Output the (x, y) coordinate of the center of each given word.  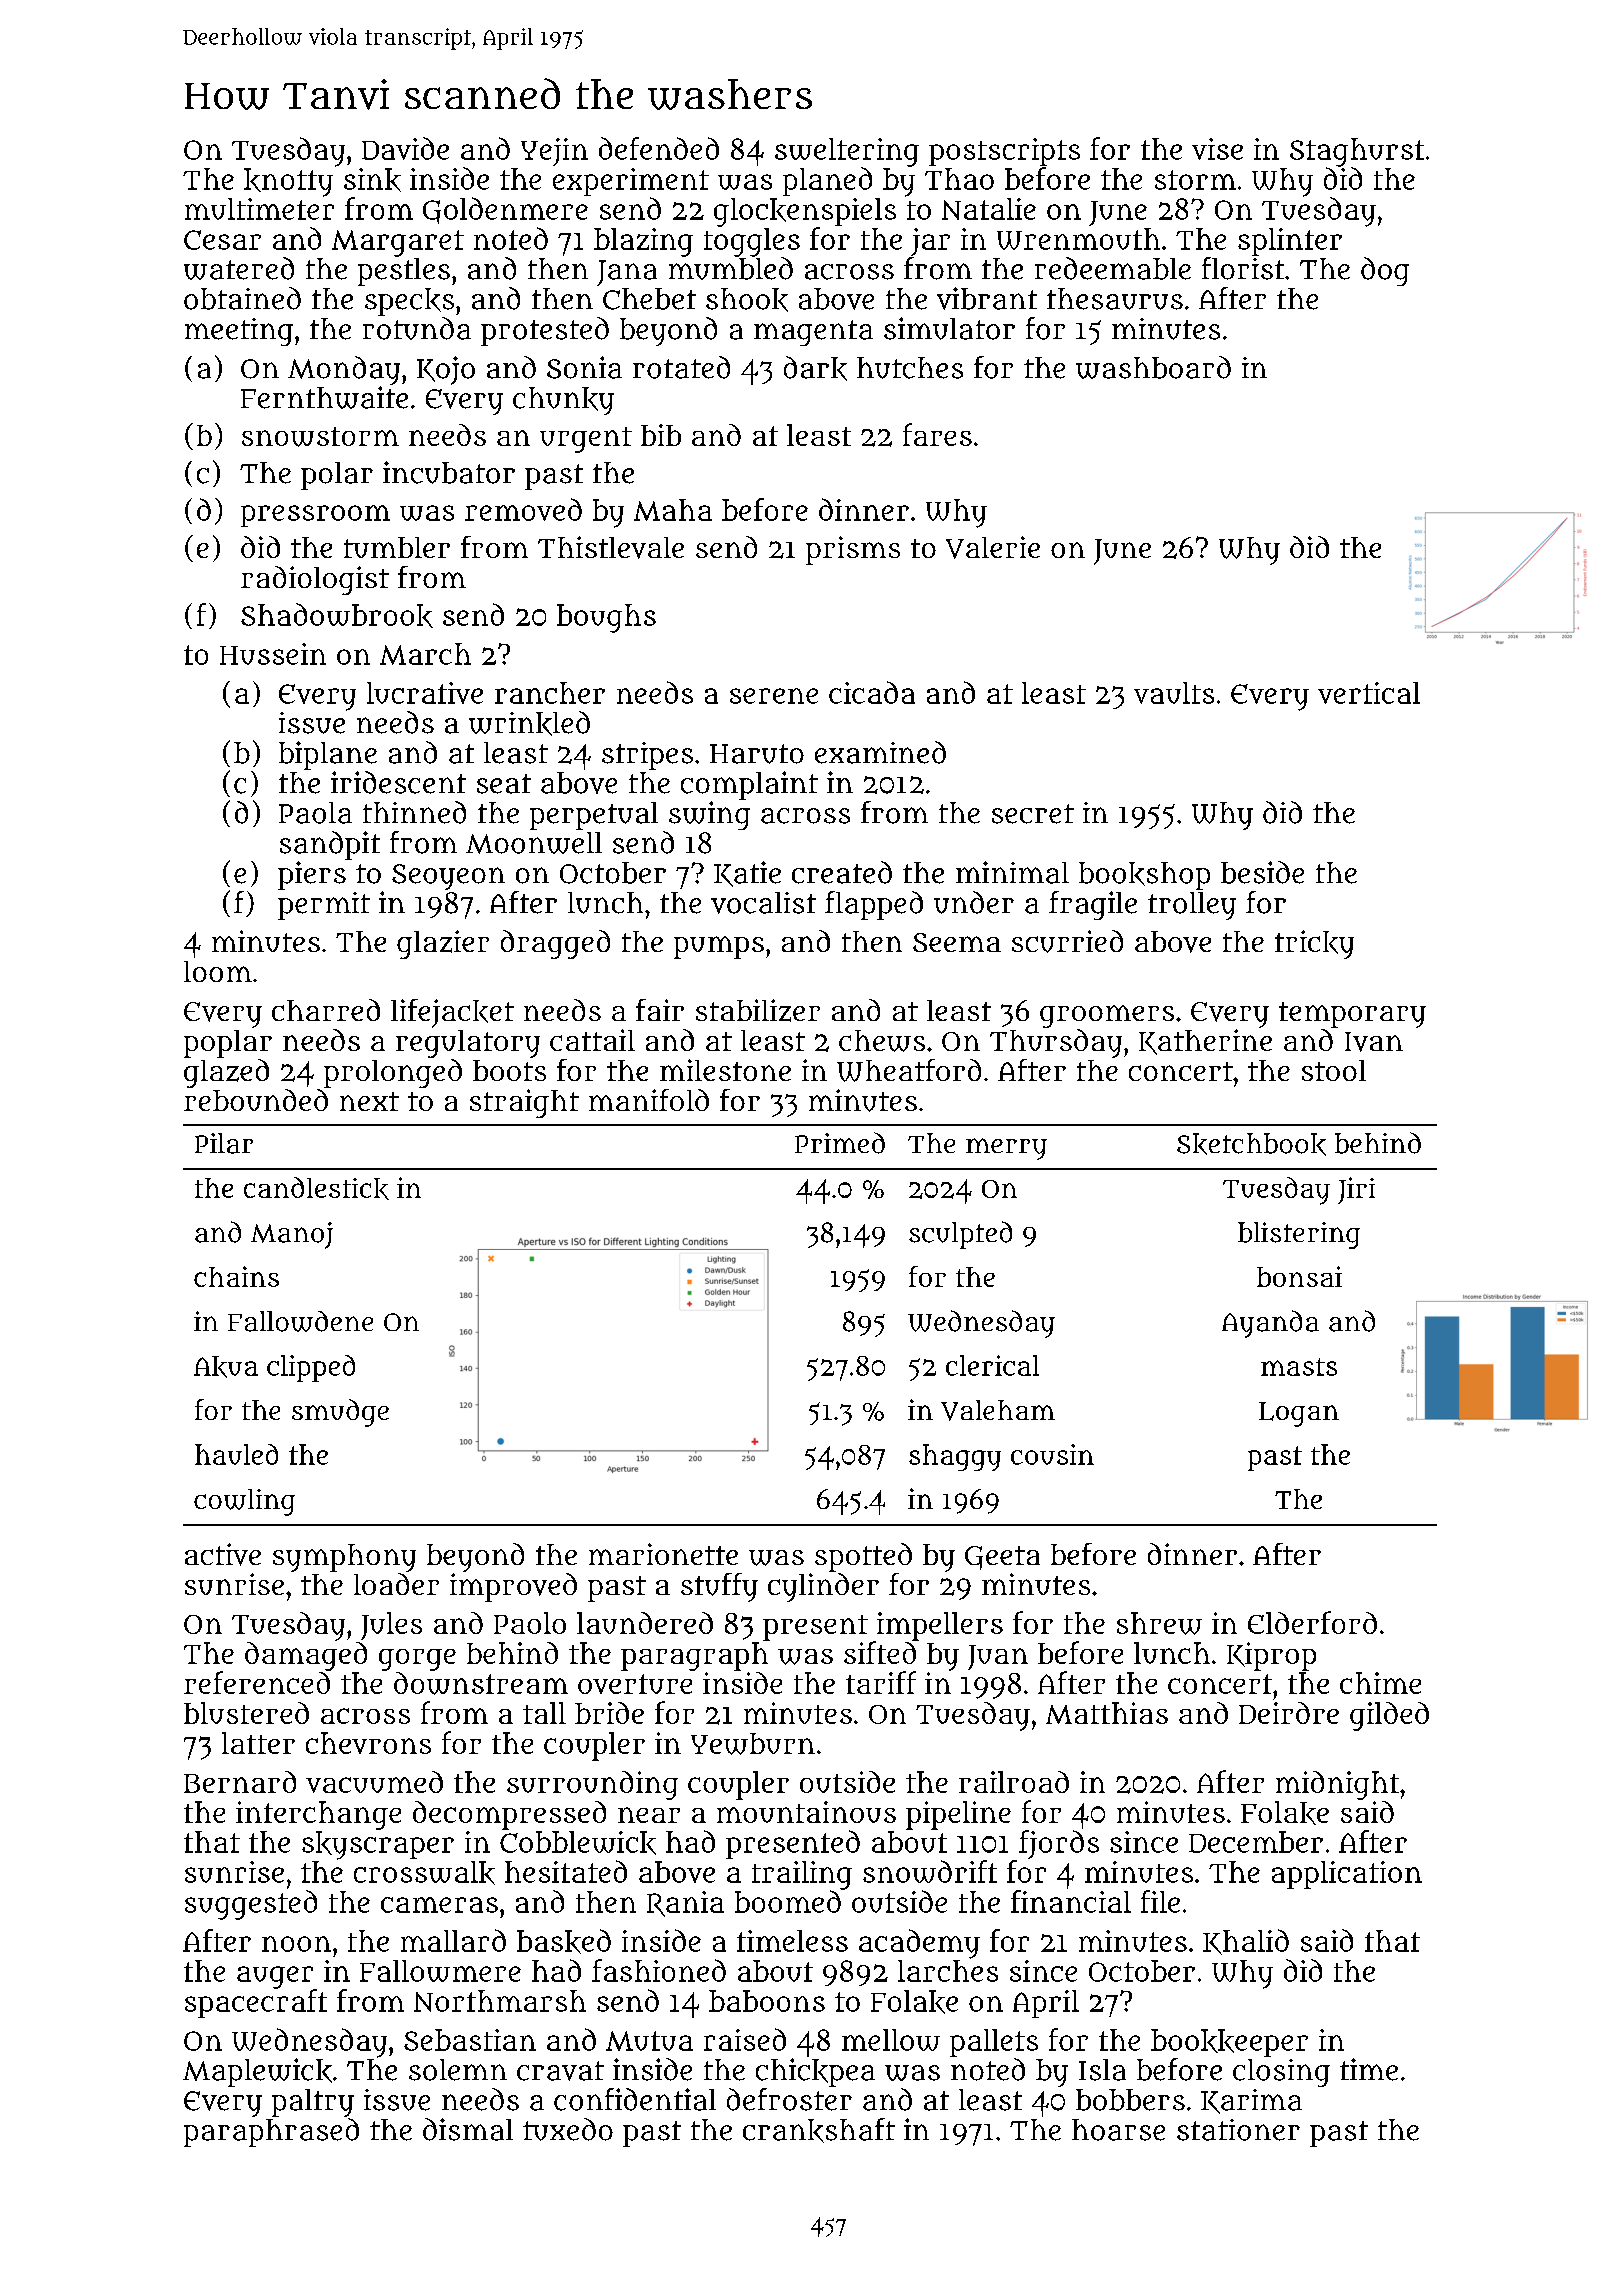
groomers (1107, 1016)
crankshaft (819, 2130)
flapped (874, 905)
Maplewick (257, 2072)
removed (523, 509)
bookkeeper (1229, 2043)
